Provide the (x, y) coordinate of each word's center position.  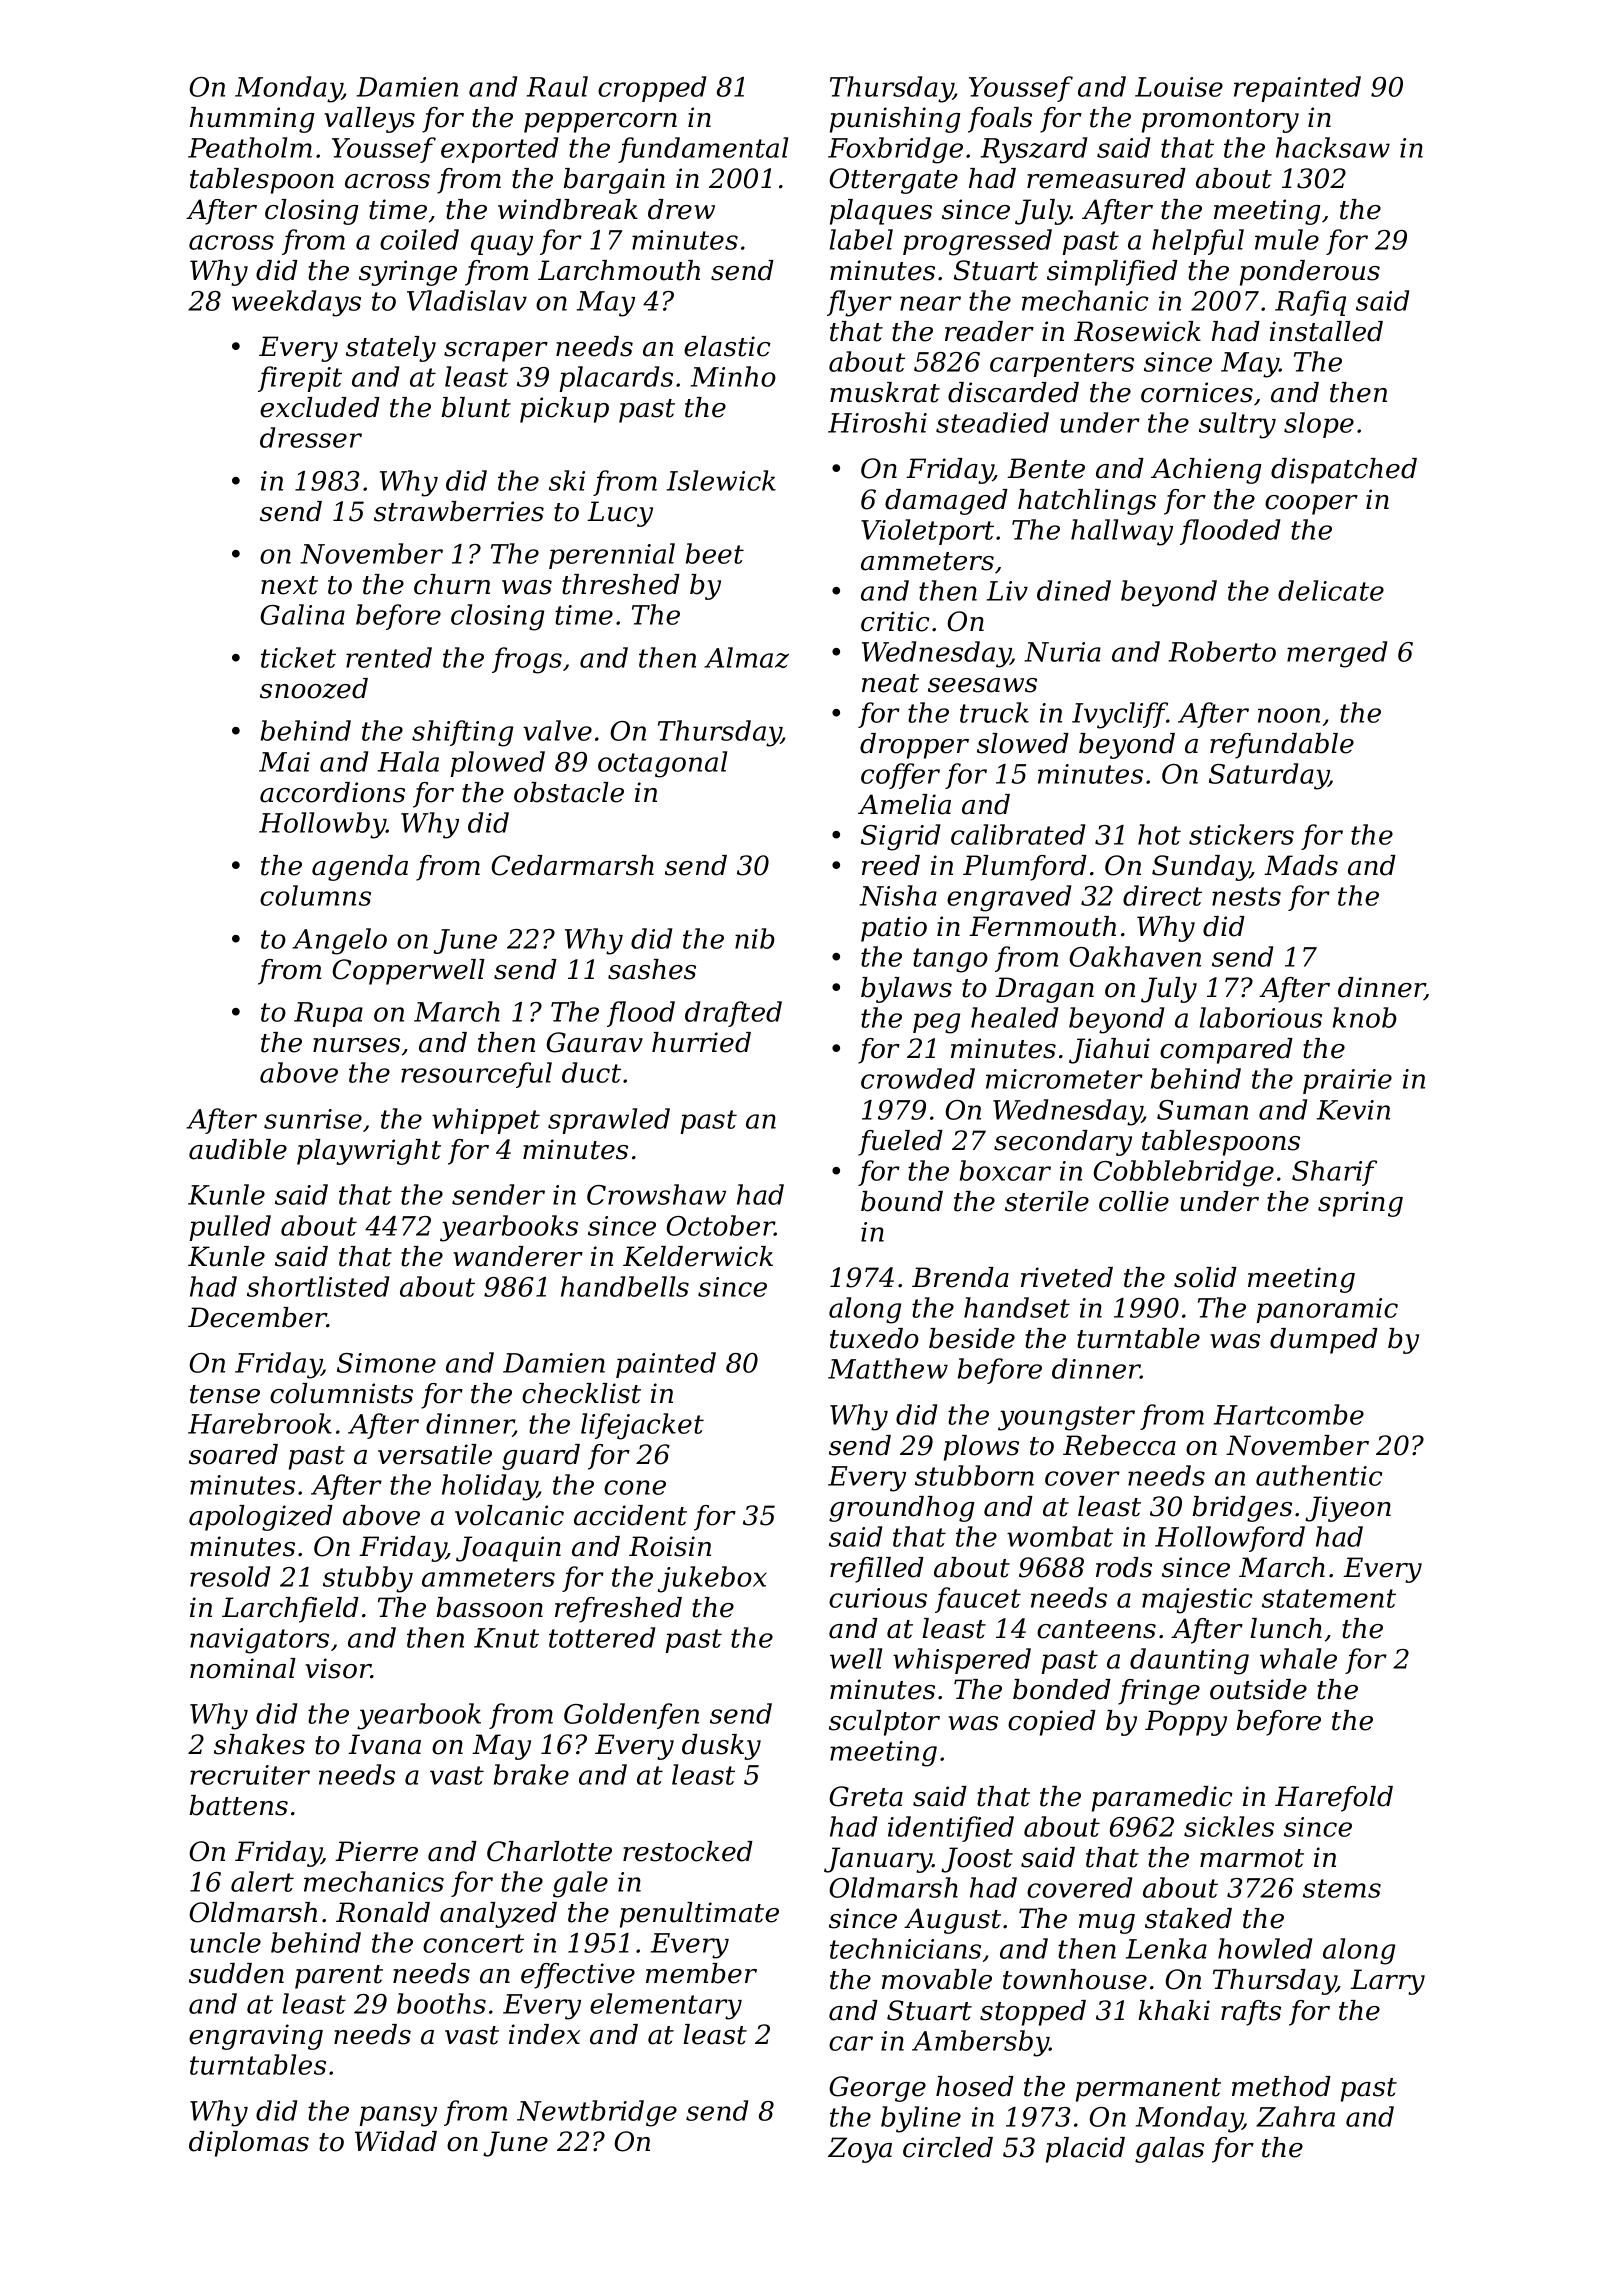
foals (1000, 120)
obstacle (569, 792)
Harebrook (260, 1423)
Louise (1179, 87)
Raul (557, 86)
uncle (225, 1942)
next (289, 585)
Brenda (960, 1277)
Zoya (860, 2150)
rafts (1251, 2013)
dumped (1324, 1341)
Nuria (1062, 652)
